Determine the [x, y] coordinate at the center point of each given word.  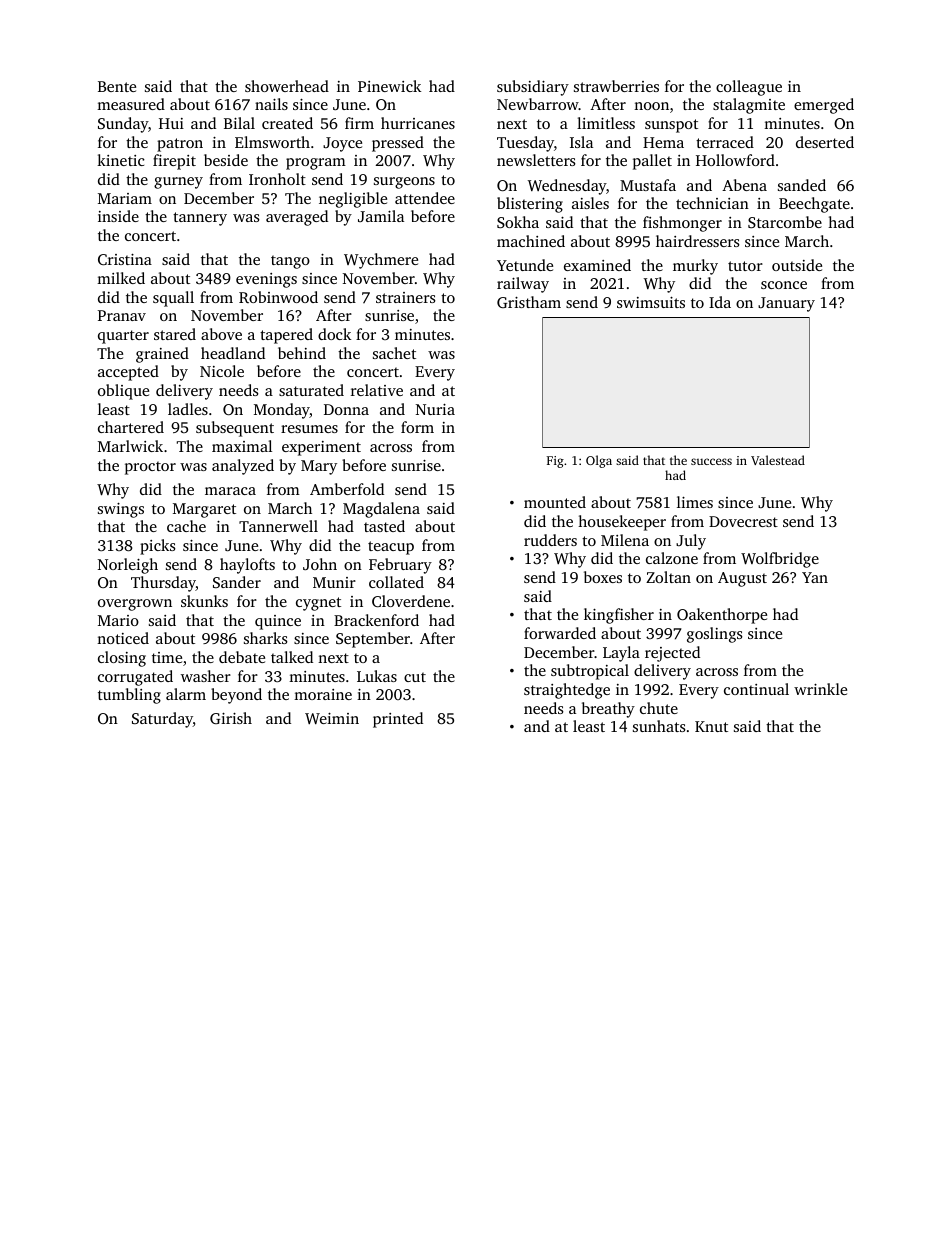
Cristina [125, 259]
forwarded [560, 633]
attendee [425, 198]
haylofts [247, 566]
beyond [236, 696]
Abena [744, 185]
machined [531, 241]
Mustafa [648, 185]
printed [398, 720]
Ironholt [277, 179]
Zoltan [668, 577]
